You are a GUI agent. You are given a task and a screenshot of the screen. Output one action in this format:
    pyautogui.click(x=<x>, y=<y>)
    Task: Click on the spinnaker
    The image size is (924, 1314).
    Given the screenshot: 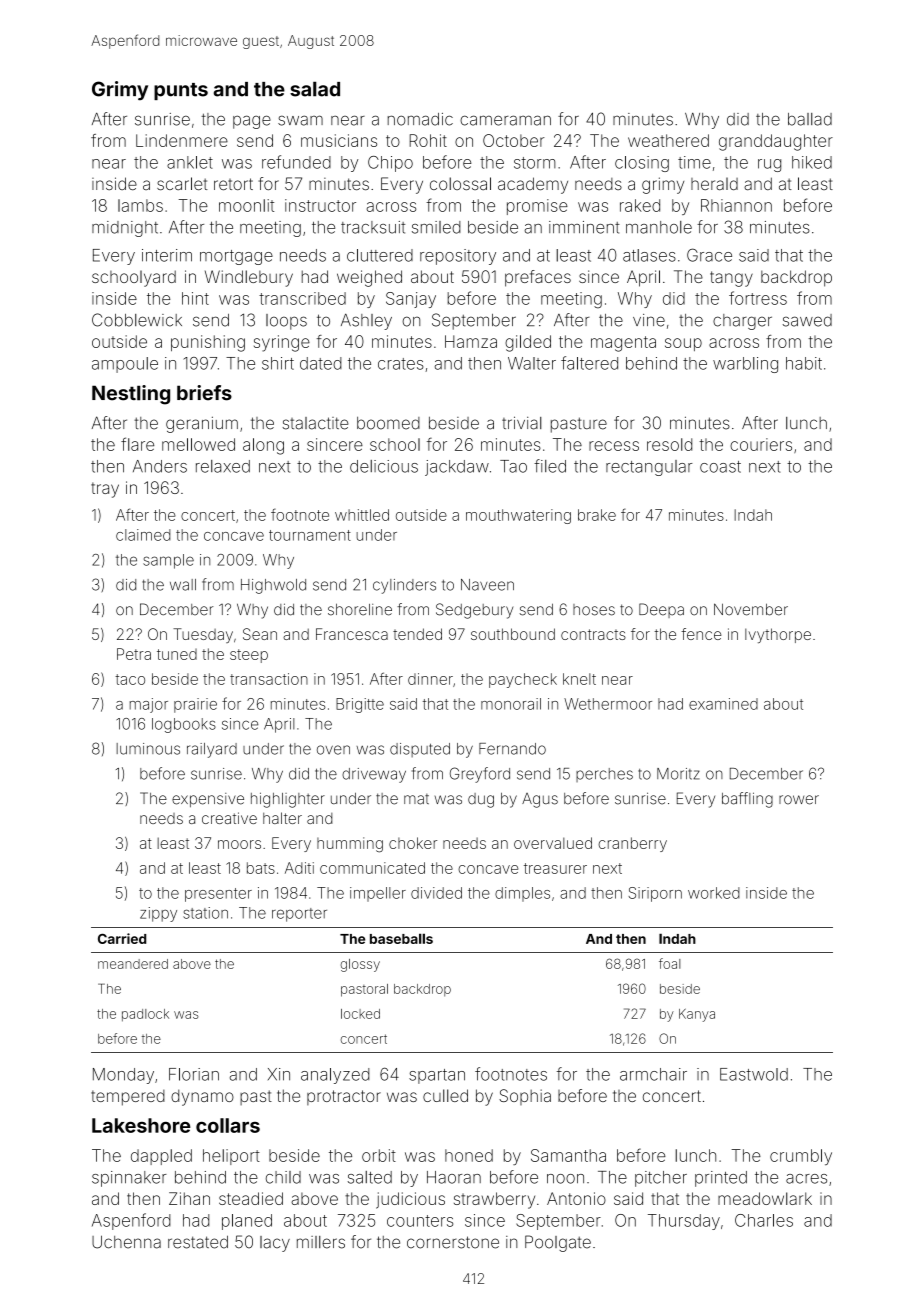 What is the action you would take?
    pyautogui.click(x=129, y=1179)
